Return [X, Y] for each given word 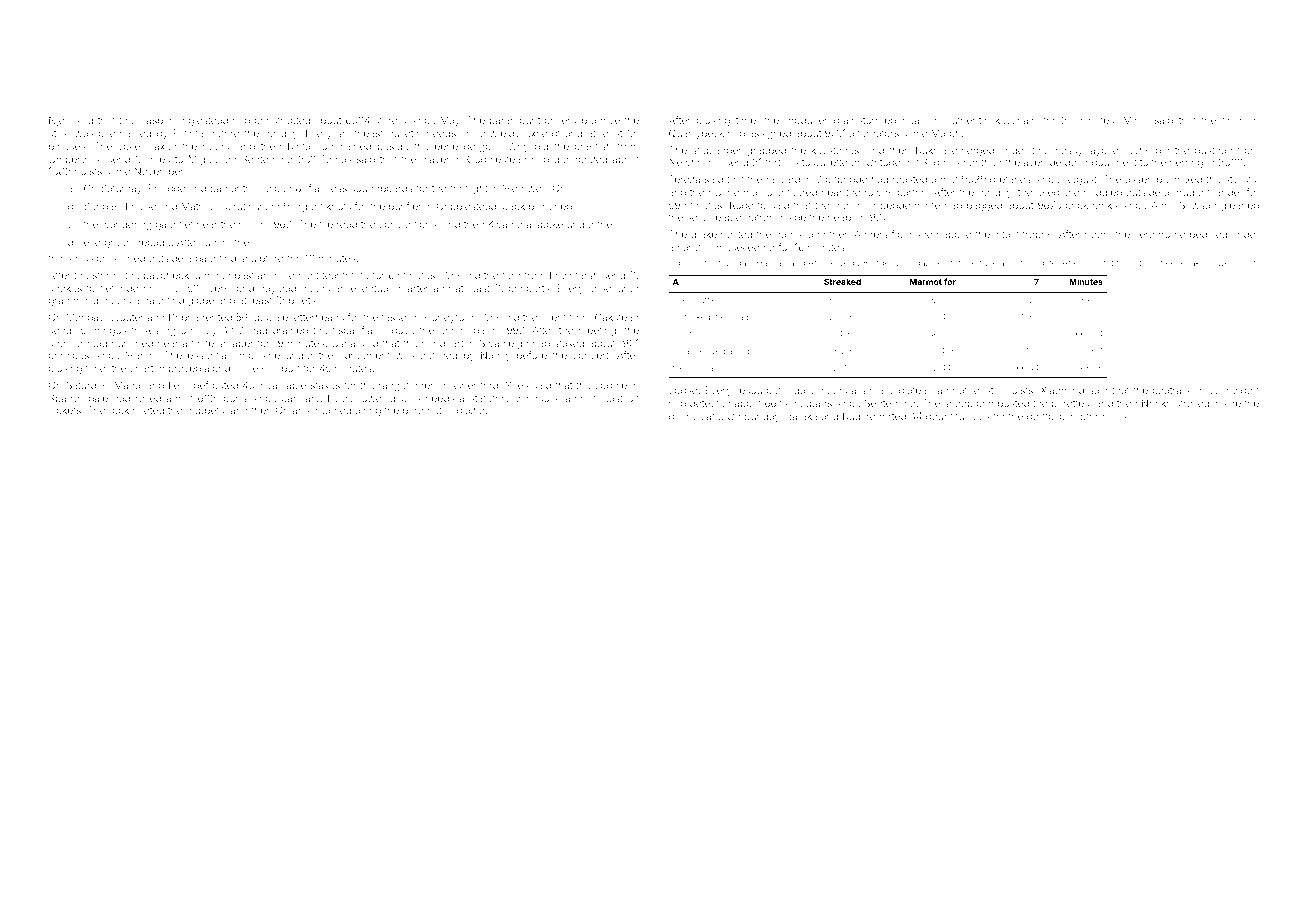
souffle [703, 299]
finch [1233, 120]
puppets [205, 411]
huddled [1103, 192]
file [326, 224]
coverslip [566, 121]
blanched [550, 206]
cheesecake [1180, 263]
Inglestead [204, 121]
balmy [683, 417]
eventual [370, 288]
